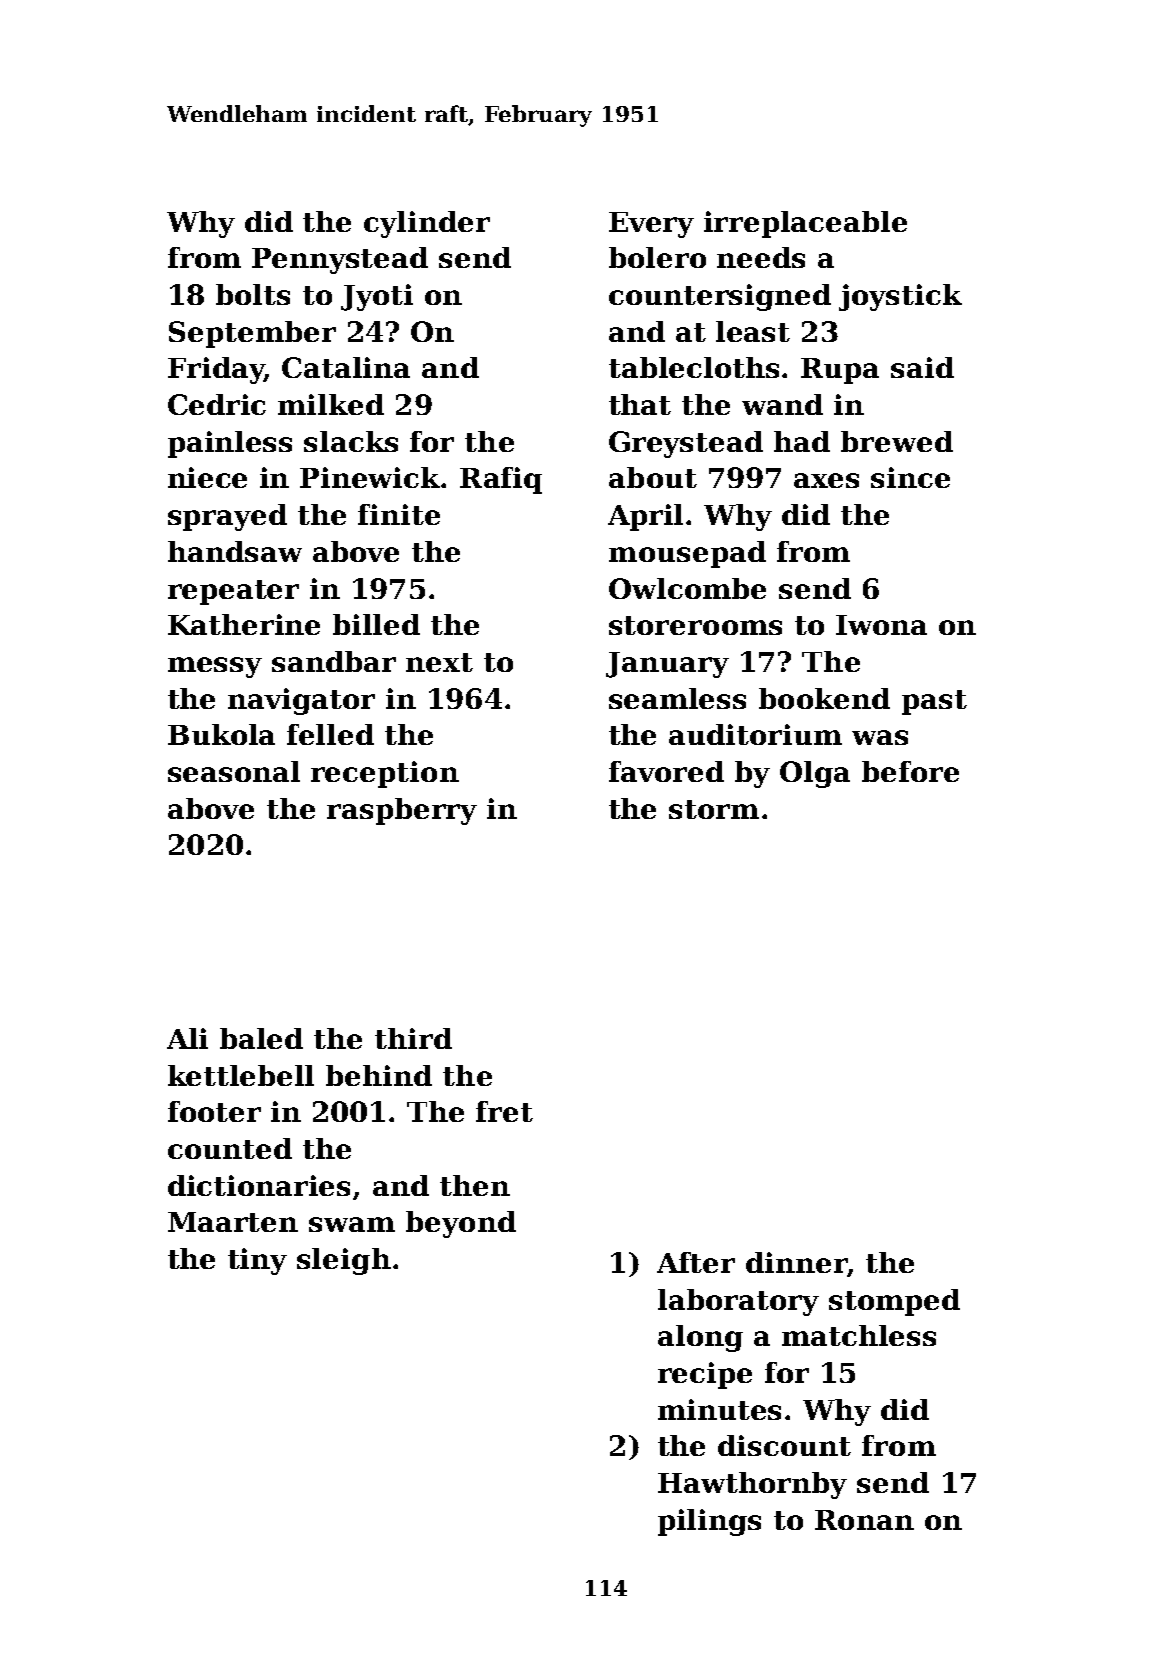 The height and width of the screenshot is (1654, 1165). Describe the element at coordinates (894, 1302) in the screenshot. I see `stomped` at that location.
